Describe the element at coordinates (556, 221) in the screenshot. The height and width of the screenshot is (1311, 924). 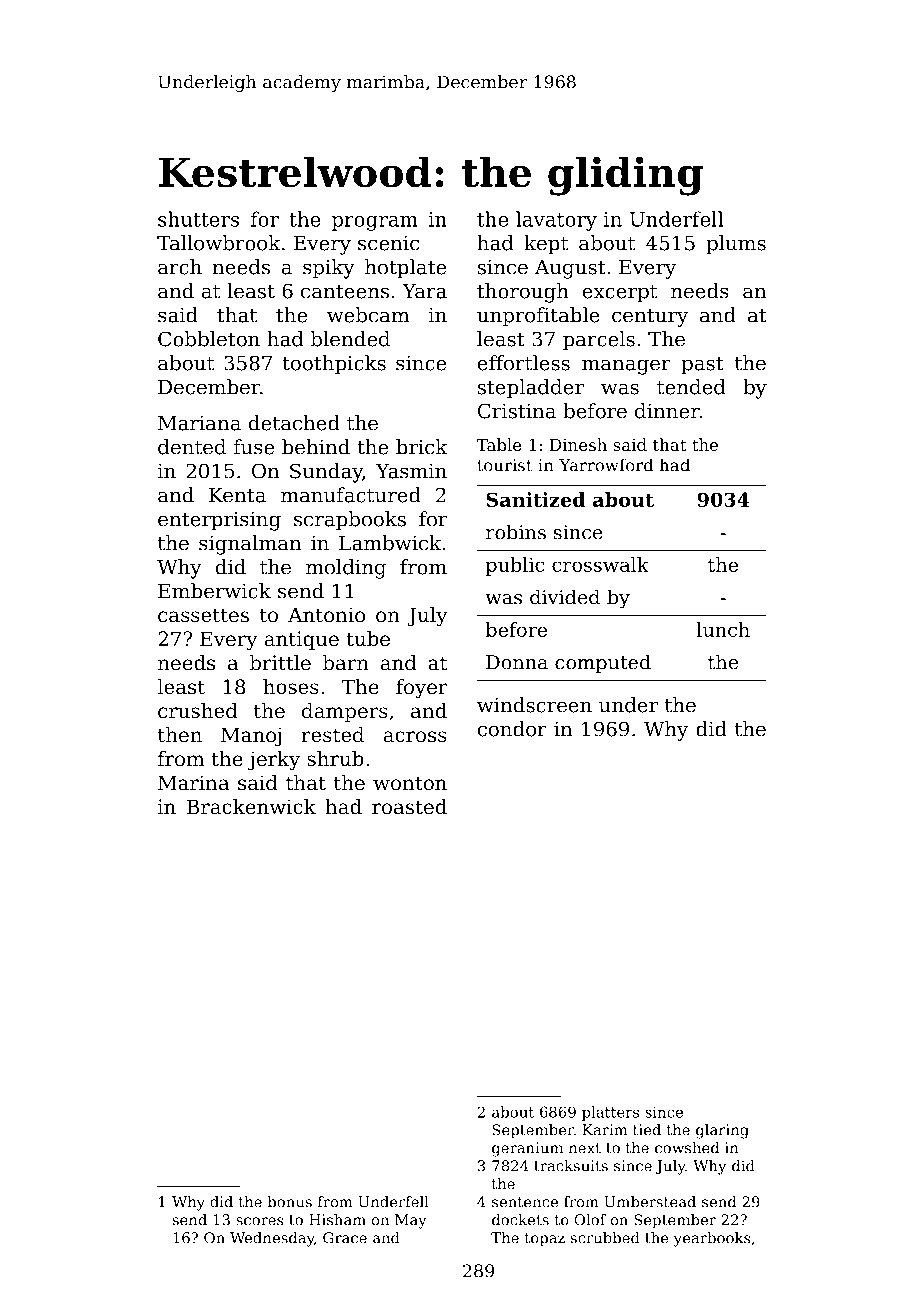
I see `lavatory` at that location.
